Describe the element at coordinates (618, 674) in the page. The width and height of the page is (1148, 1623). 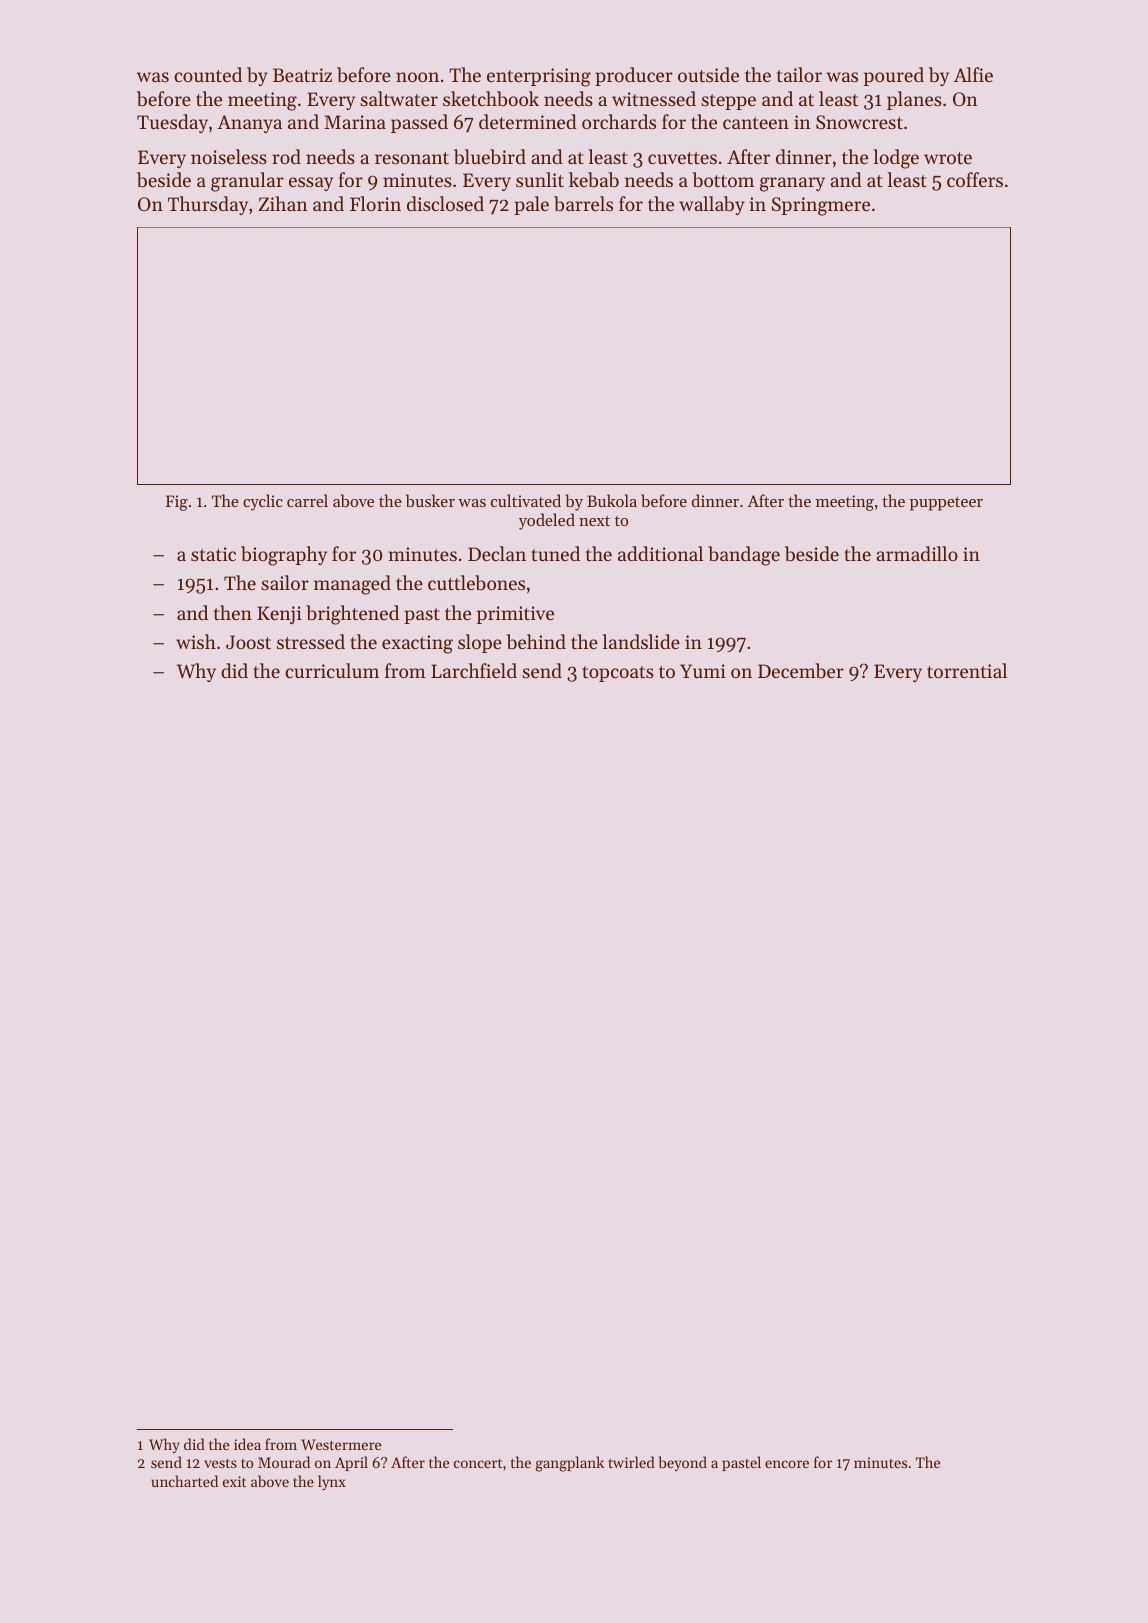
I see `topcoats` at that location.
